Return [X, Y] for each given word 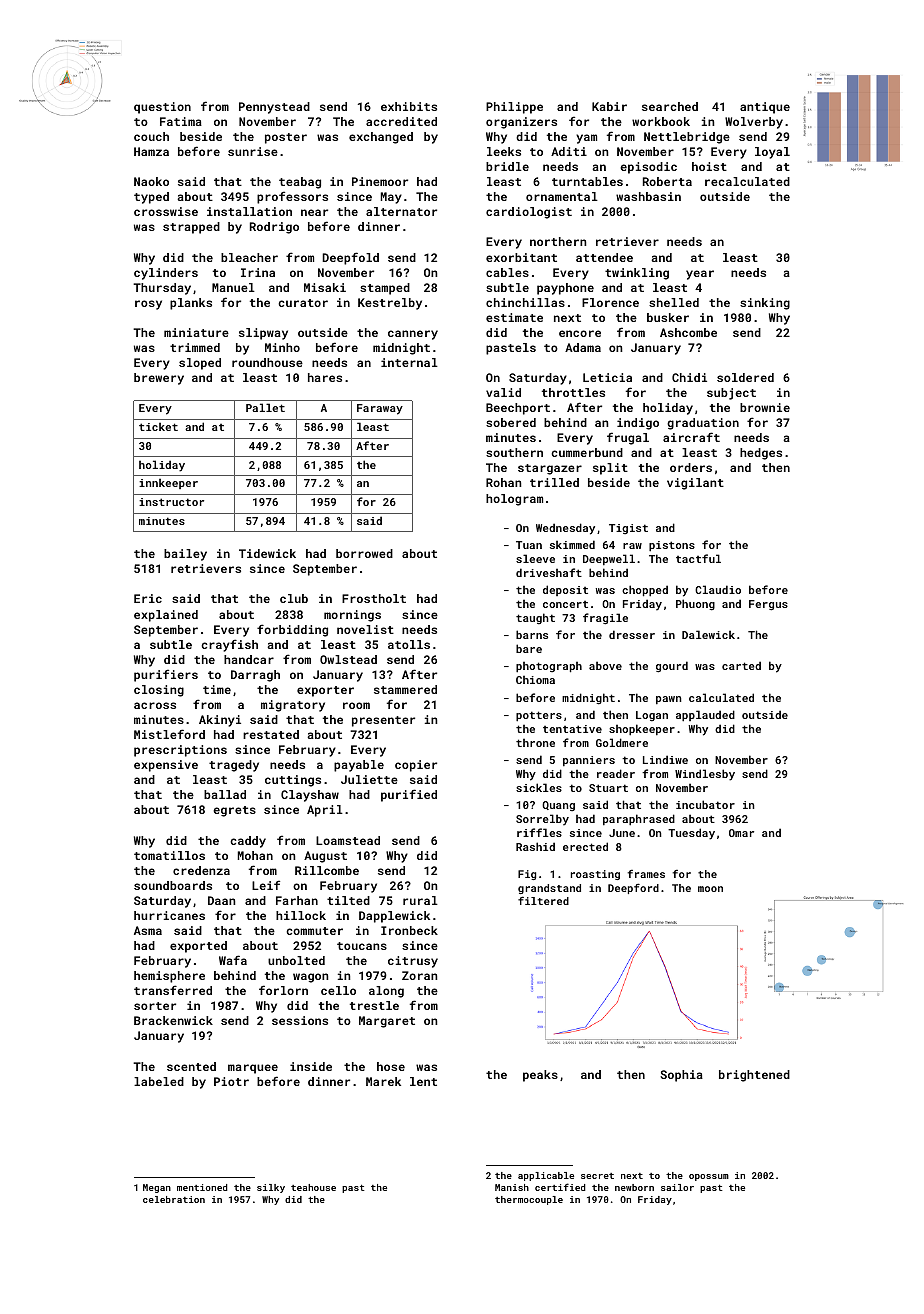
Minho [282, 347]
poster [286, 138]
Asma [148, 930]
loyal [772, 153]
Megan [157, 1188]
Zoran [419, 975]
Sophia [681, 1076]
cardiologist [529, 213]
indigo [638, 424]
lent [423, 1081]
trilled [554, 482]
